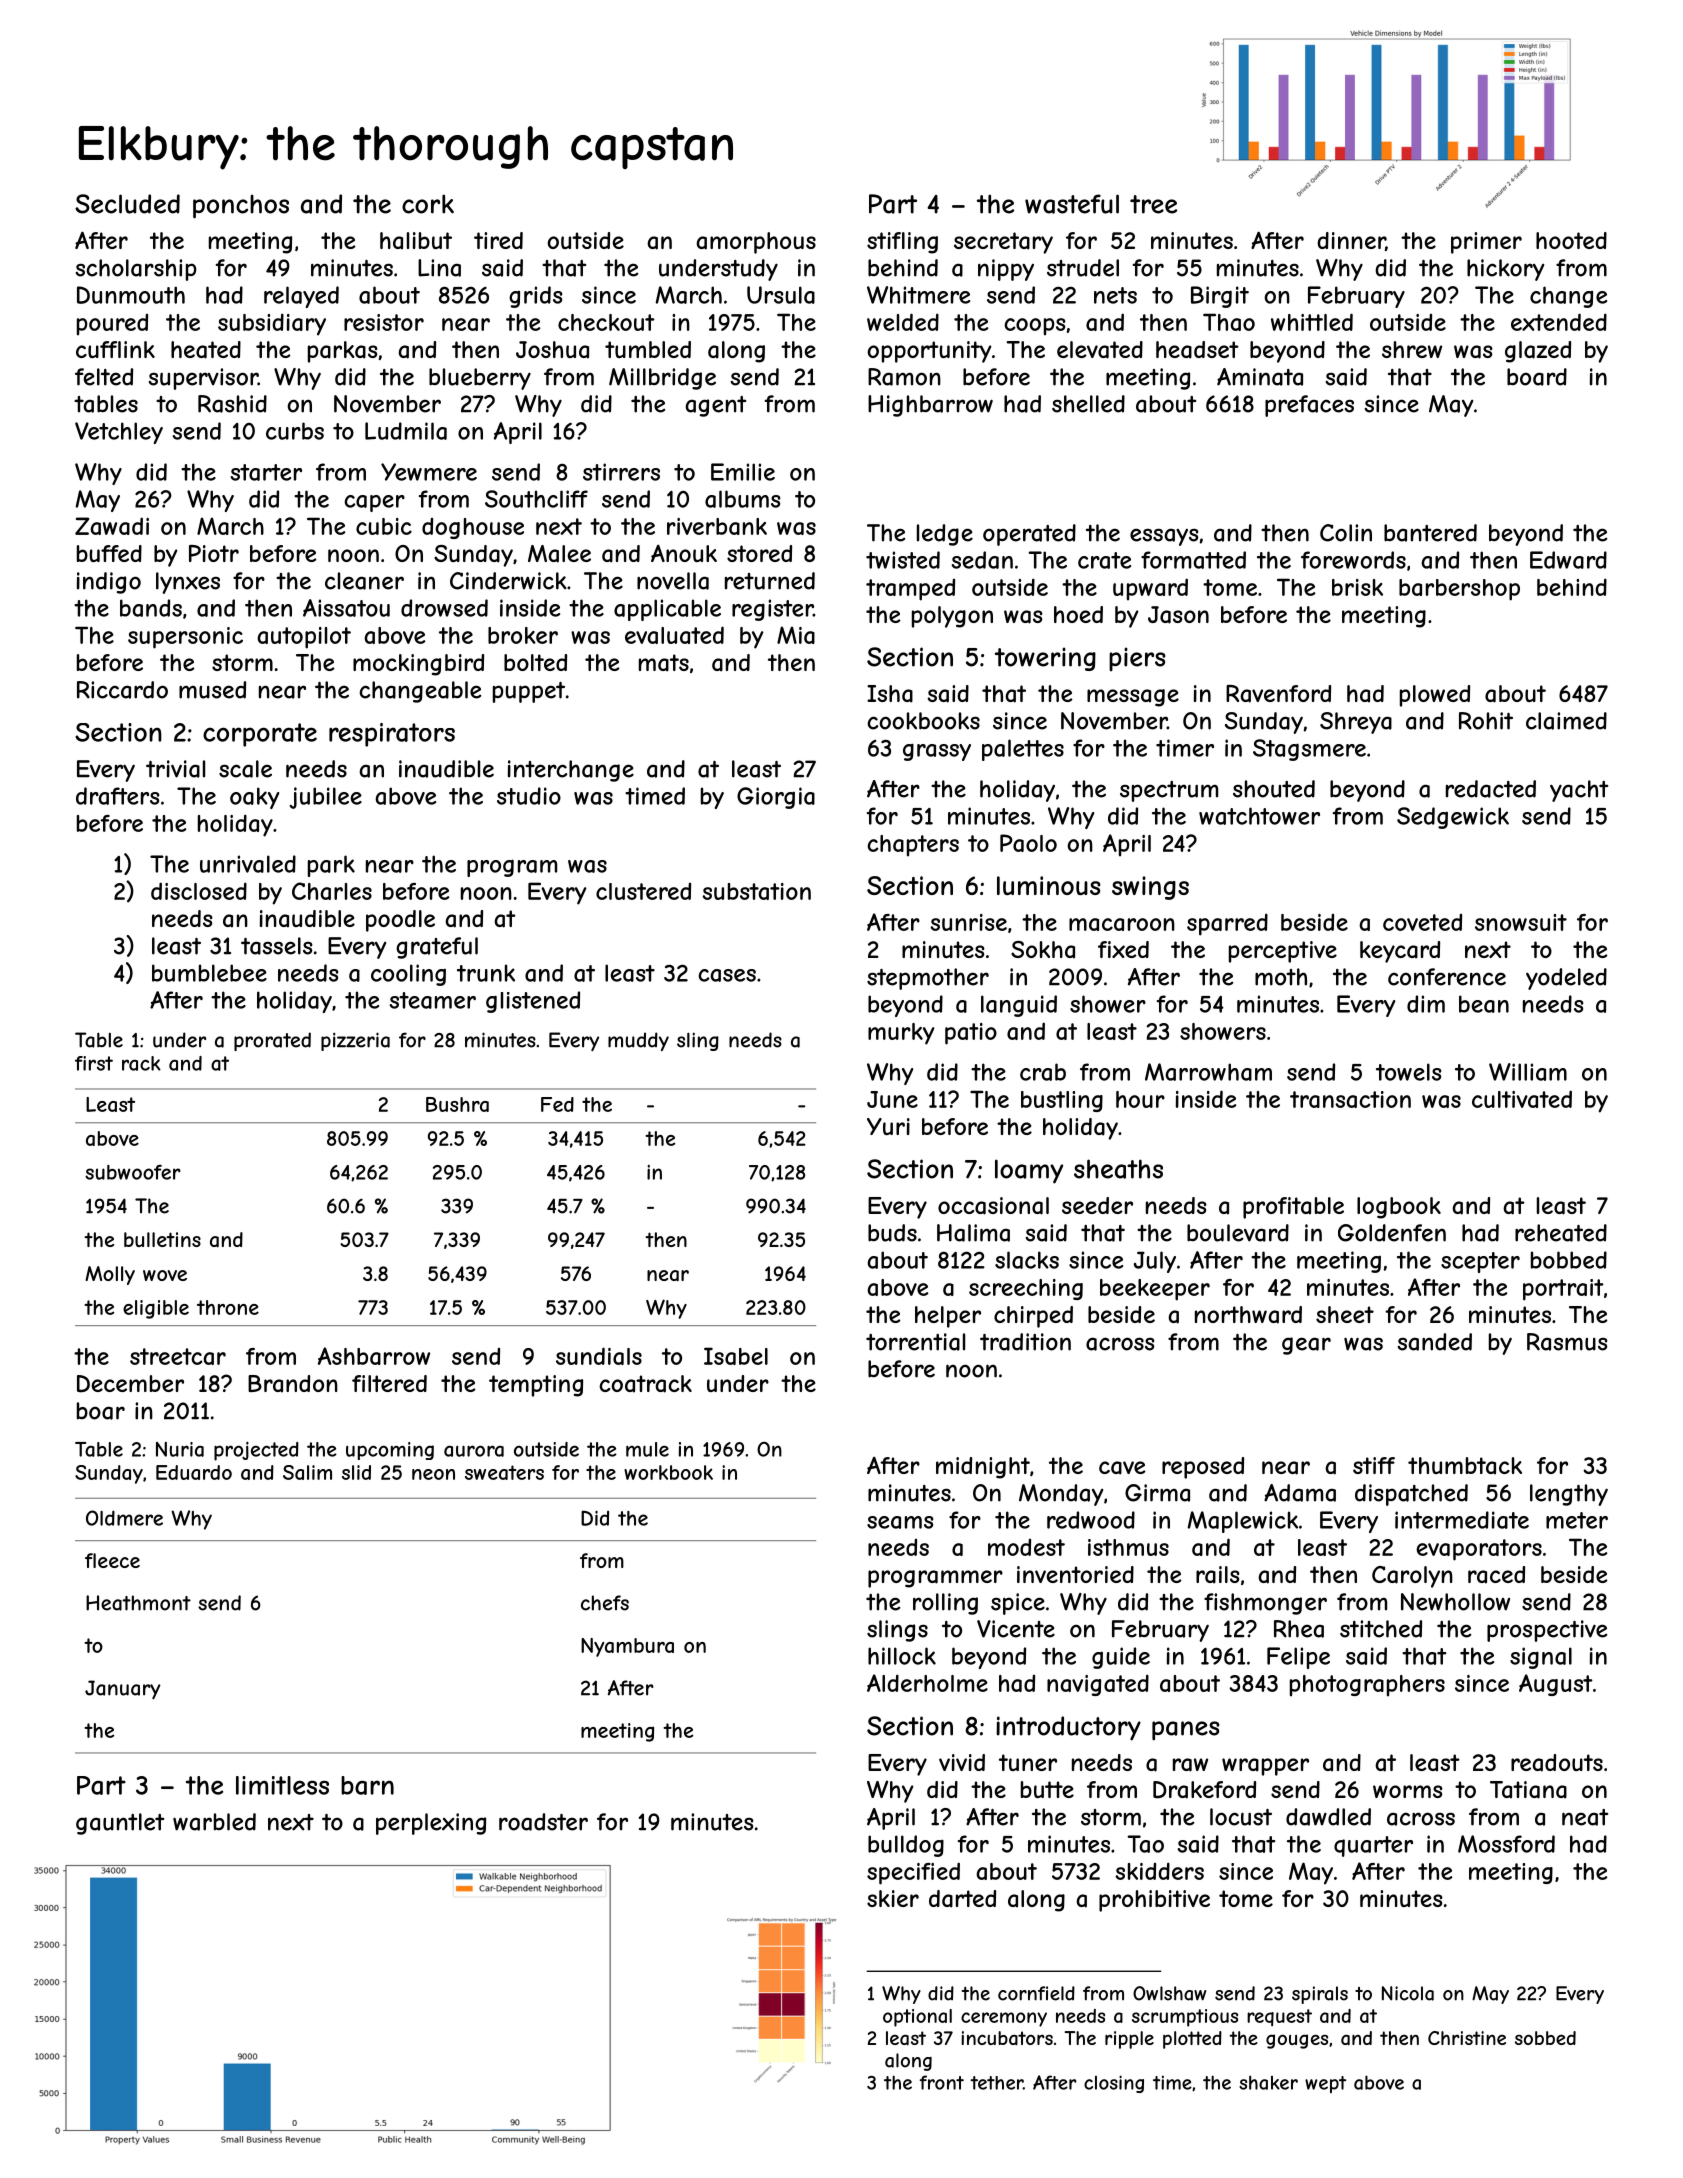  Describe the element at coordinates (203, 379) in the image. I see `supervisor` at that location.
